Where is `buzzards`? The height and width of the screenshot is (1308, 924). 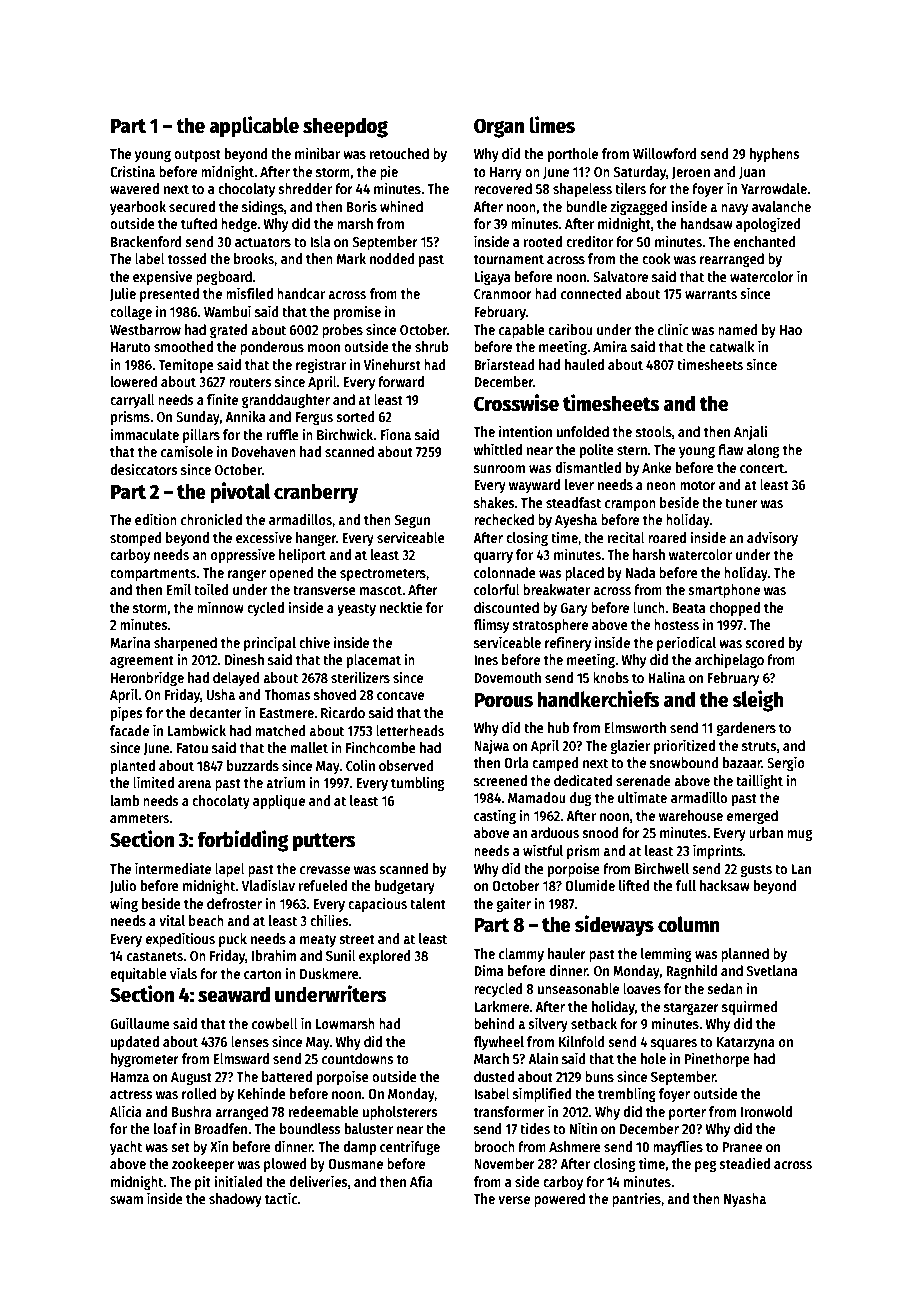
buzzards is located at coordinates (253, 765).
